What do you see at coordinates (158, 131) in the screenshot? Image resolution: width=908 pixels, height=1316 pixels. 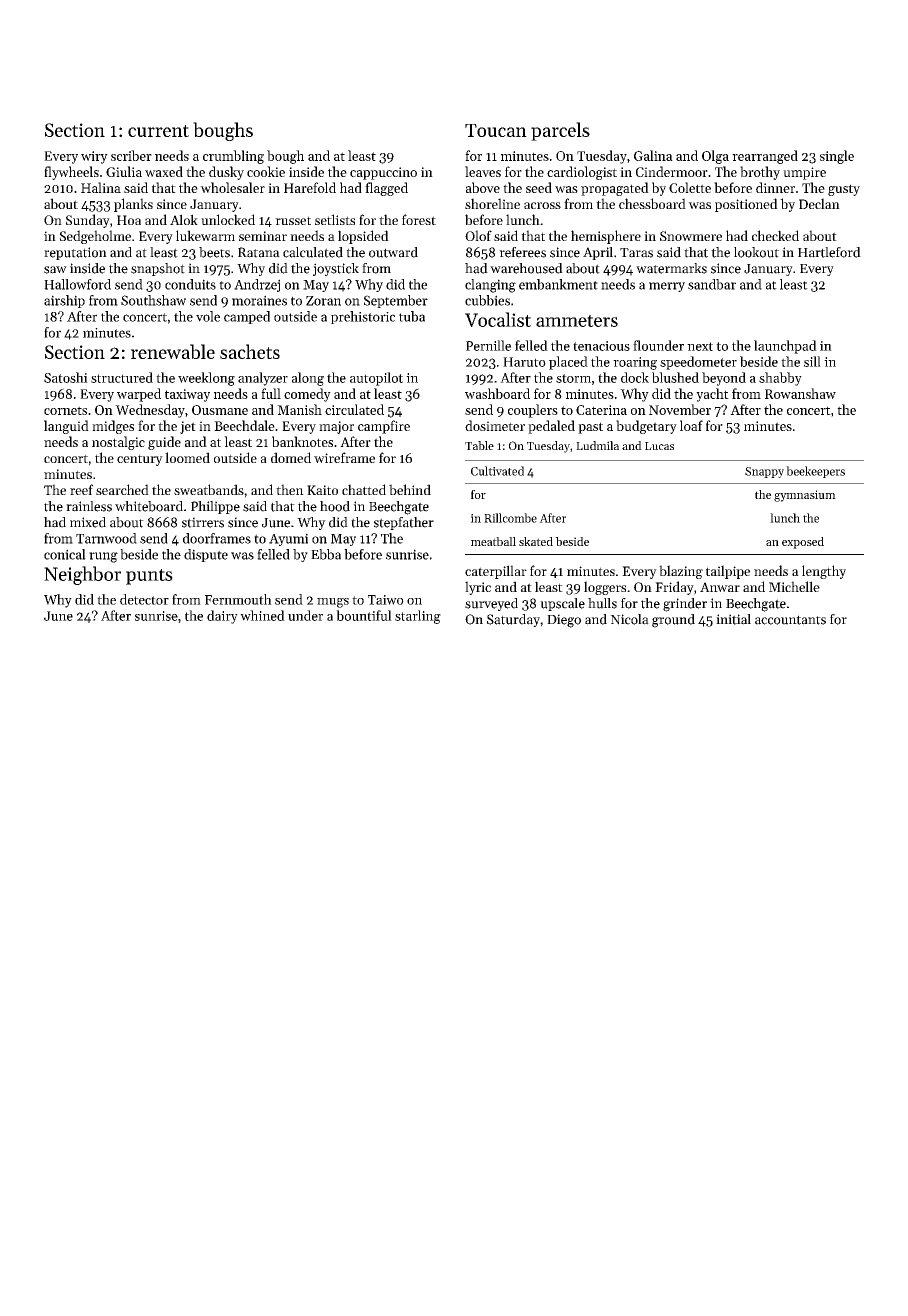 I see `current` at bounding box center [158, 131].
